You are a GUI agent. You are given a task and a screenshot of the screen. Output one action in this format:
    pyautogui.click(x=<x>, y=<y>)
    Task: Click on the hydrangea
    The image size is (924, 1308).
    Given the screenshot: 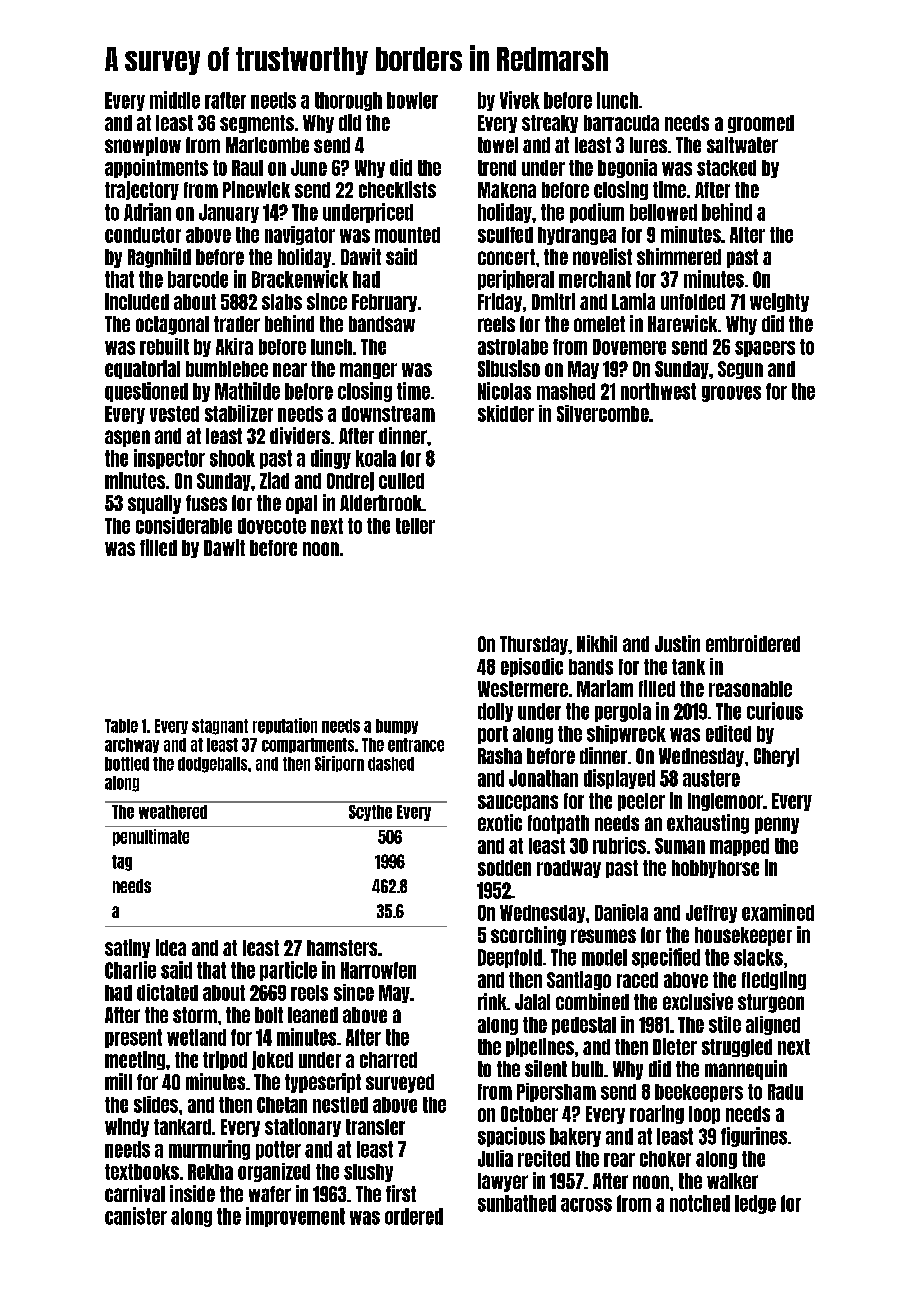 What is the action you would take?
    pyautogui.click(x=577, y=236)
